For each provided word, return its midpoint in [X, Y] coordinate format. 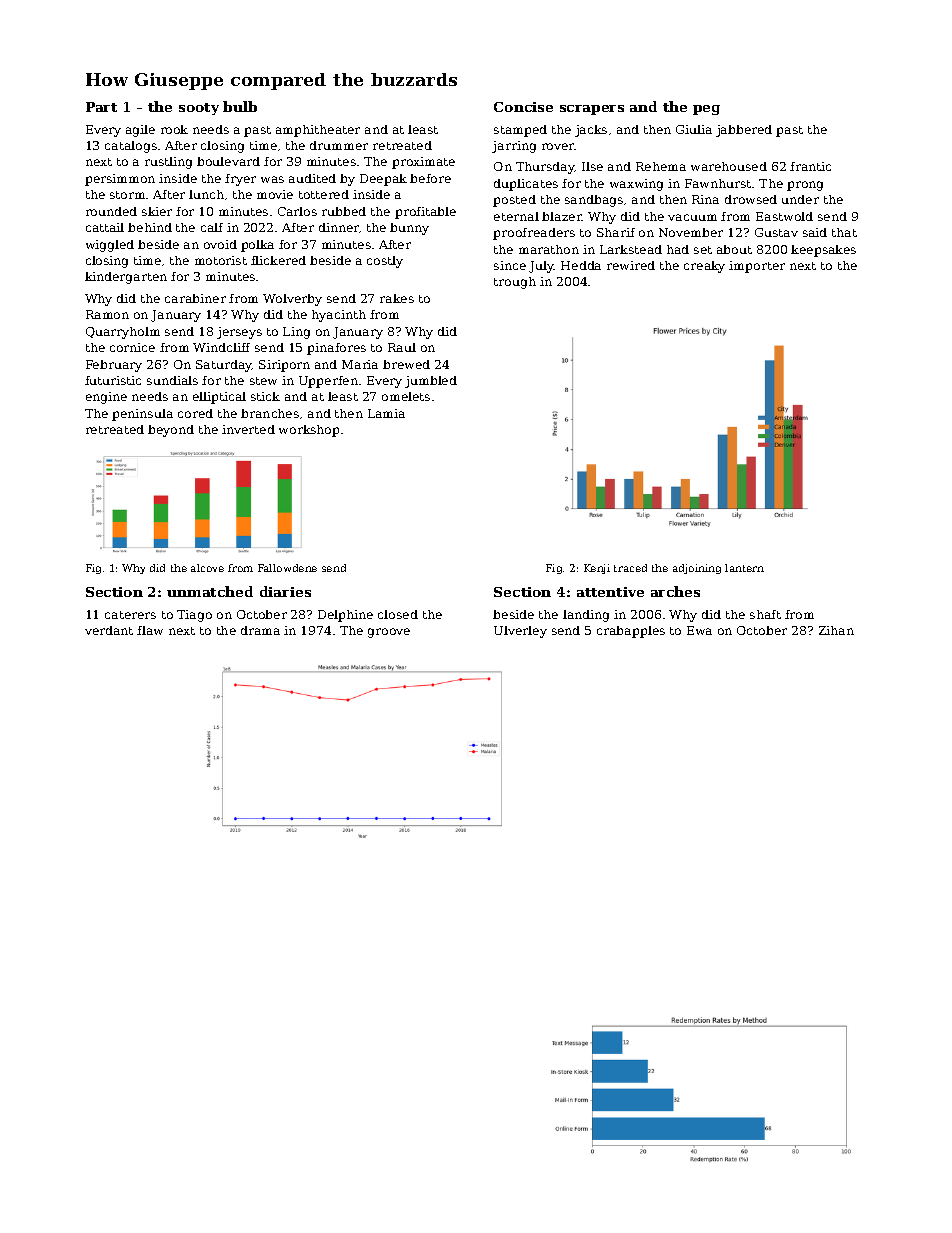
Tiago [194, 616]
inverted [248, 429]
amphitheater [318, 131]
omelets [406, 396]
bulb [240, 106]
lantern [744, 568]
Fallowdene [287, 568]
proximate [423, 163]
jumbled [431, 382]
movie [275, 194]
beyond [171, 431]
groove [389, 633]
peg [706, 110]
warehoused [729, 166]
